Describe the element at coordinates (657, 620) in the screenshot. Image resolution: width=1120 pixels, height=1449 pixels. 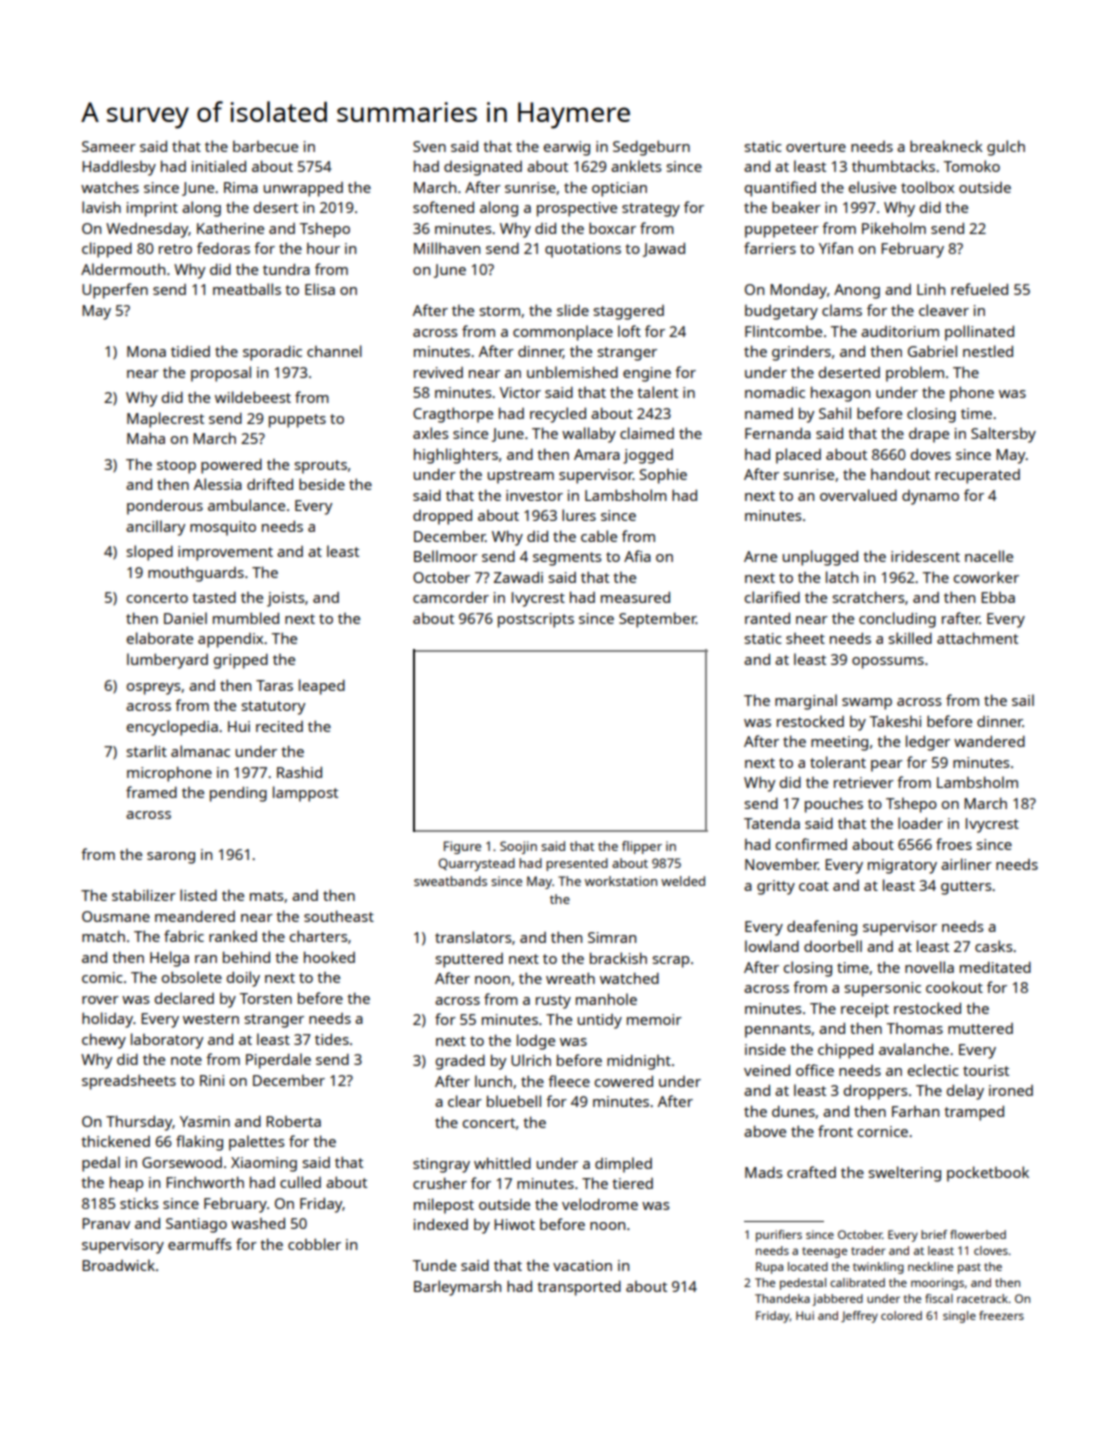
I see `September` at that location.
